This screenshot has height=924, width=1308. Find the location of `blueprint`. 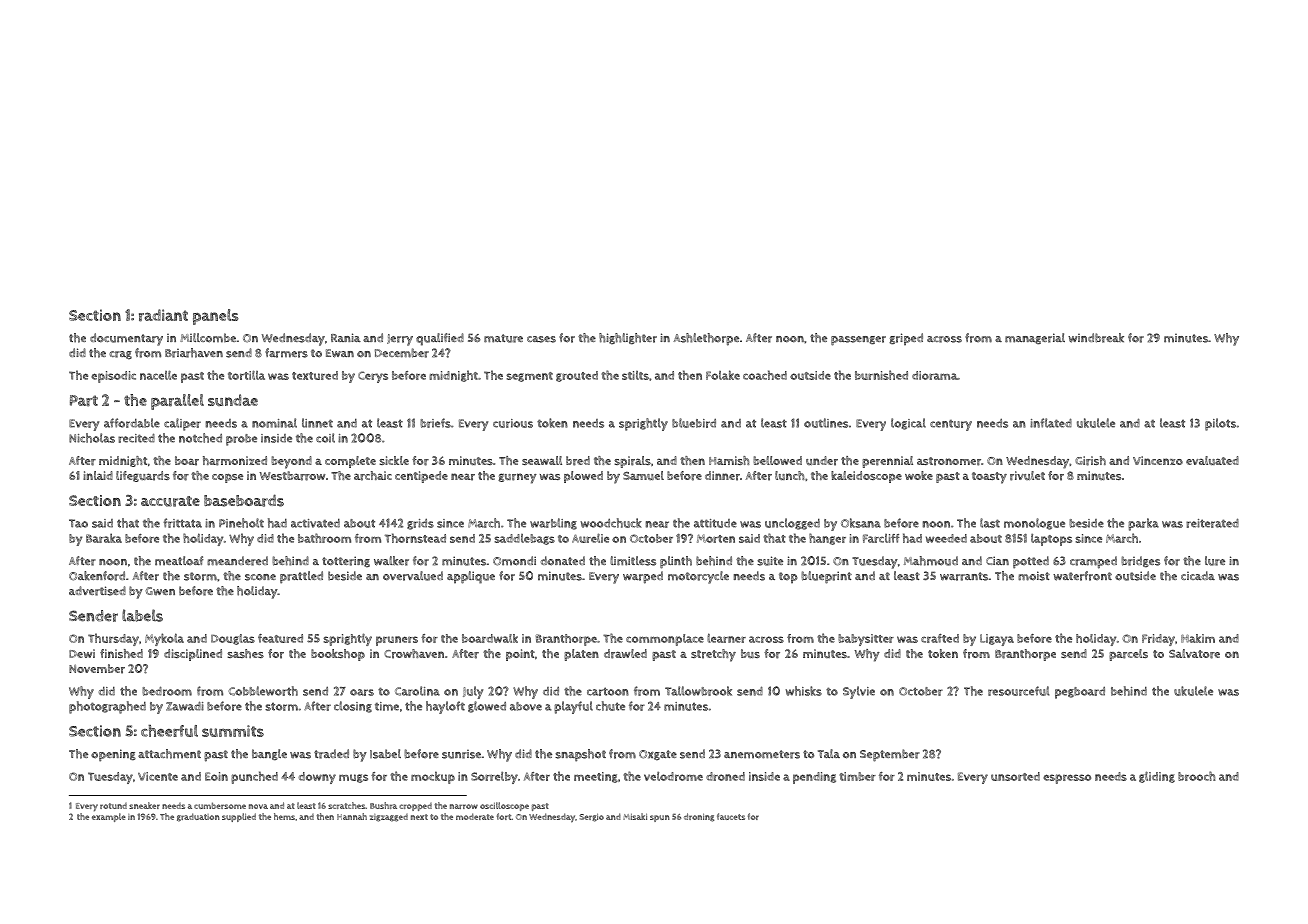

blueprint is located at coordinates (826, 577).
